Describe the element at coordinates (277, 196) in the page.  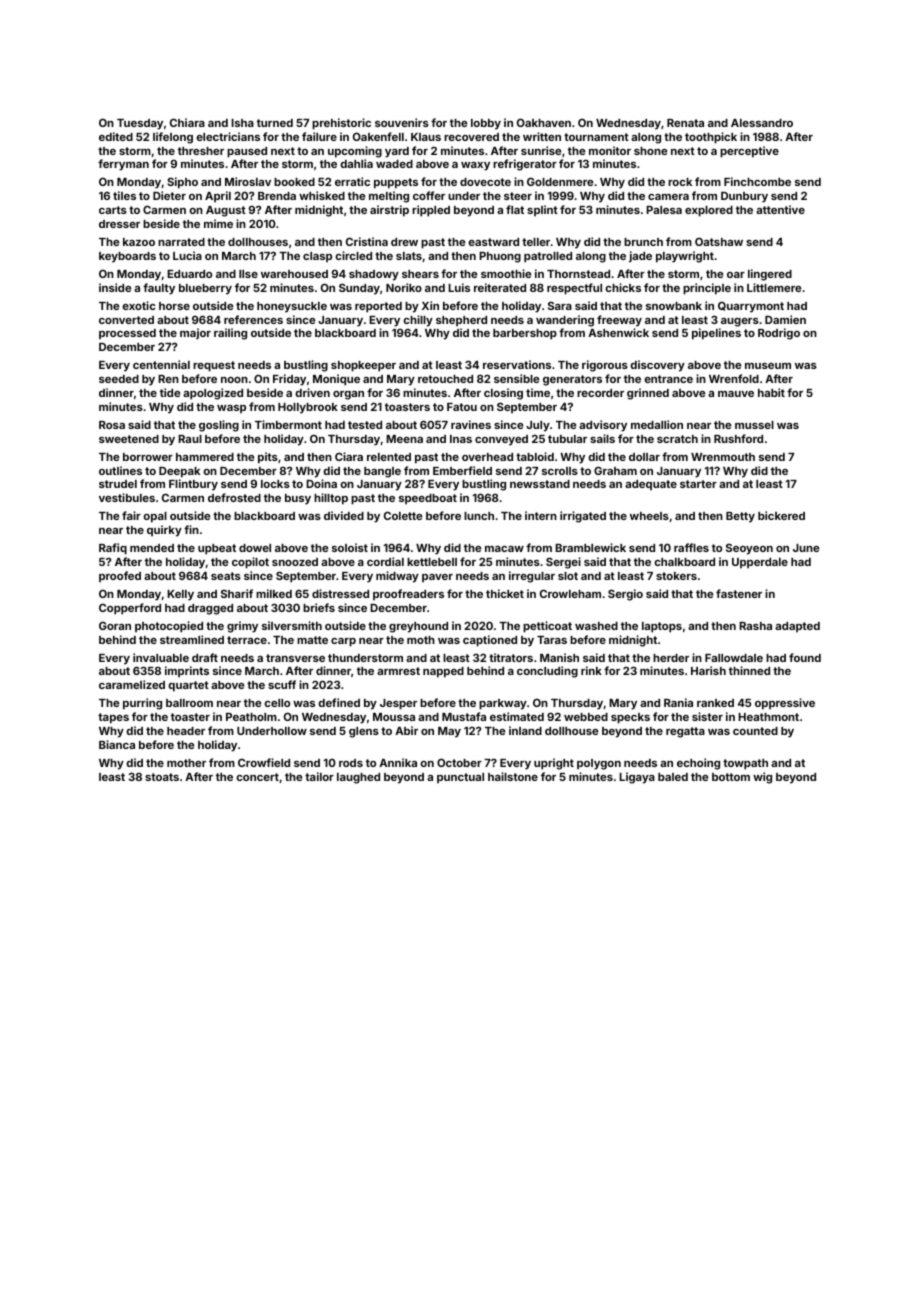
I see `Brenda` at that location.
